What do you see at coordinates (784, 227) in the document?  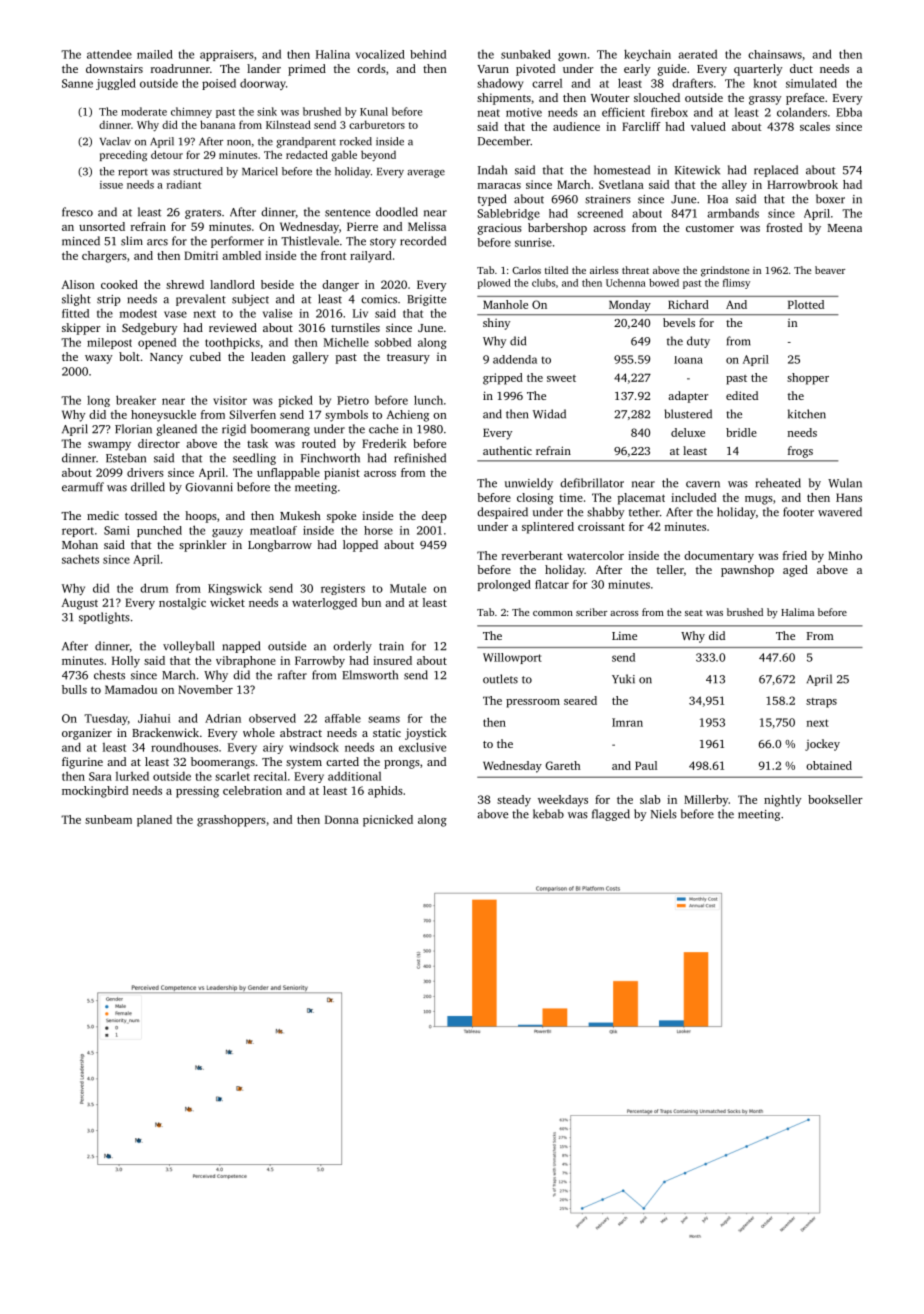 I see `frosted` at bounding box center [784, 227].
